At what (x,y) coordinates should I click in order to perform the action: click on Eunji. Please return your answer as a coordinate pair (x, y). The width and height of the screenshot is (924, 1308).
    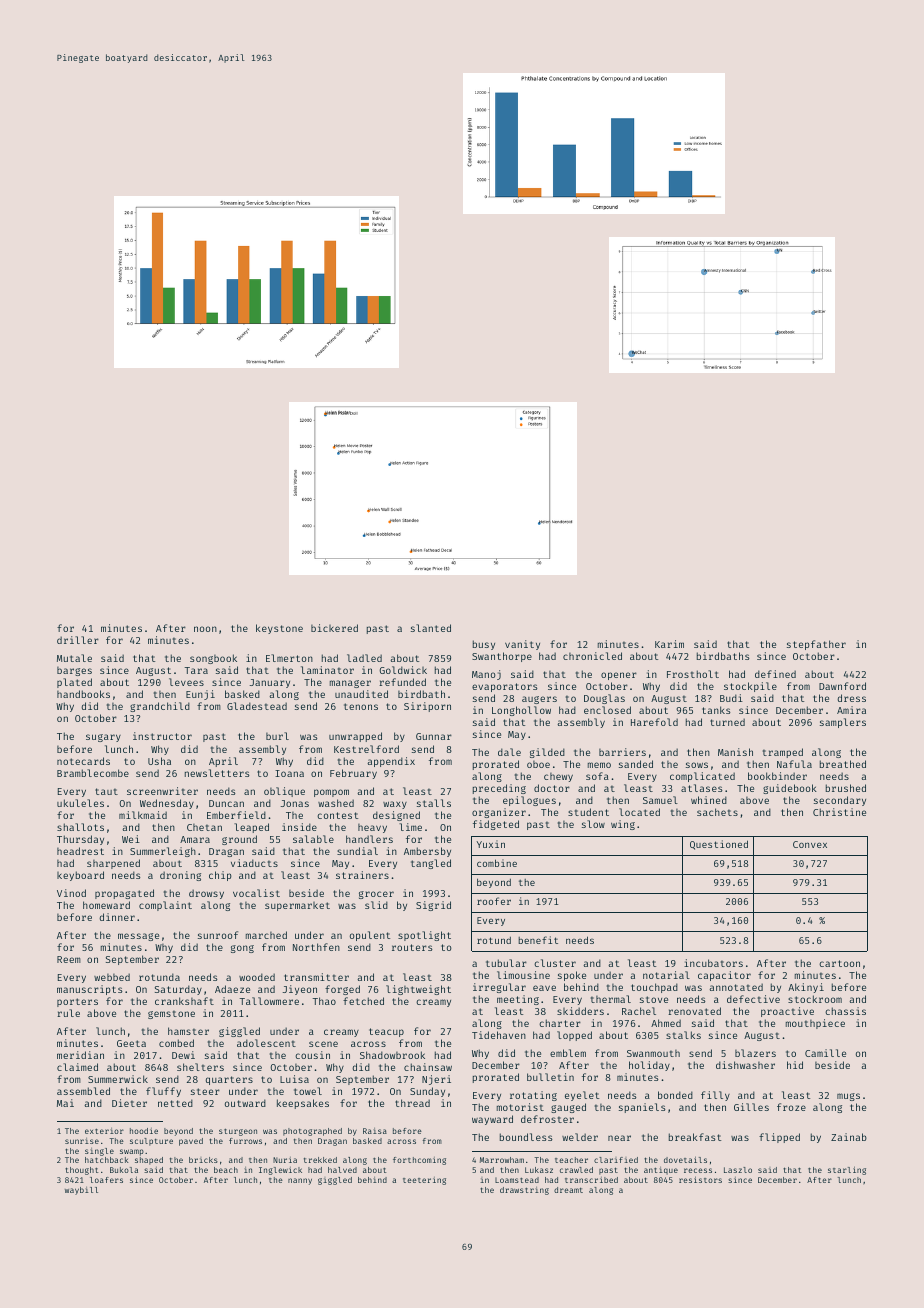
    Looking at the image, I should click on (200, 695).
